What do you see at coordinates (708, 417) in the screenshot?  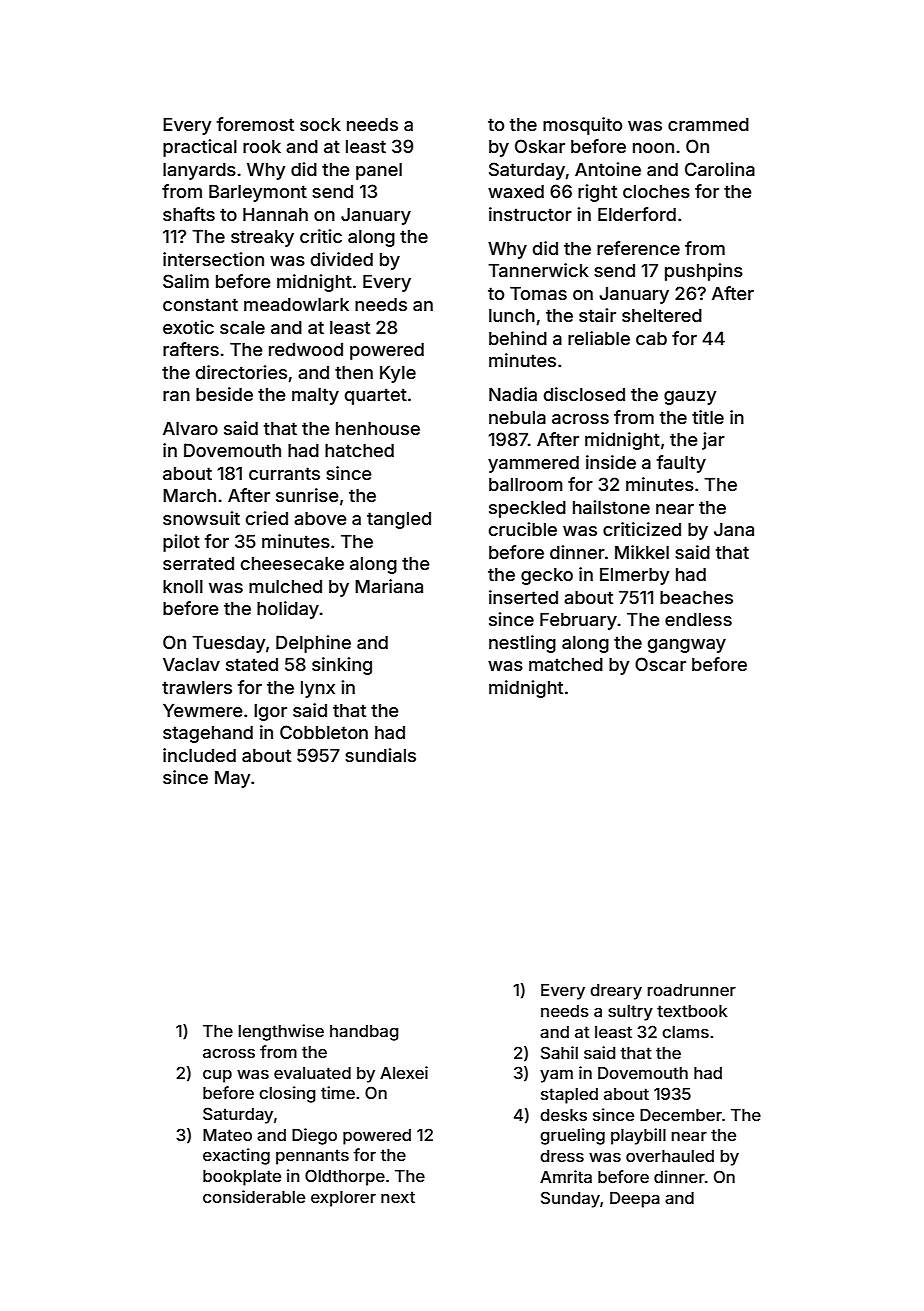 I see `title` at bounding box center [708, 417].
